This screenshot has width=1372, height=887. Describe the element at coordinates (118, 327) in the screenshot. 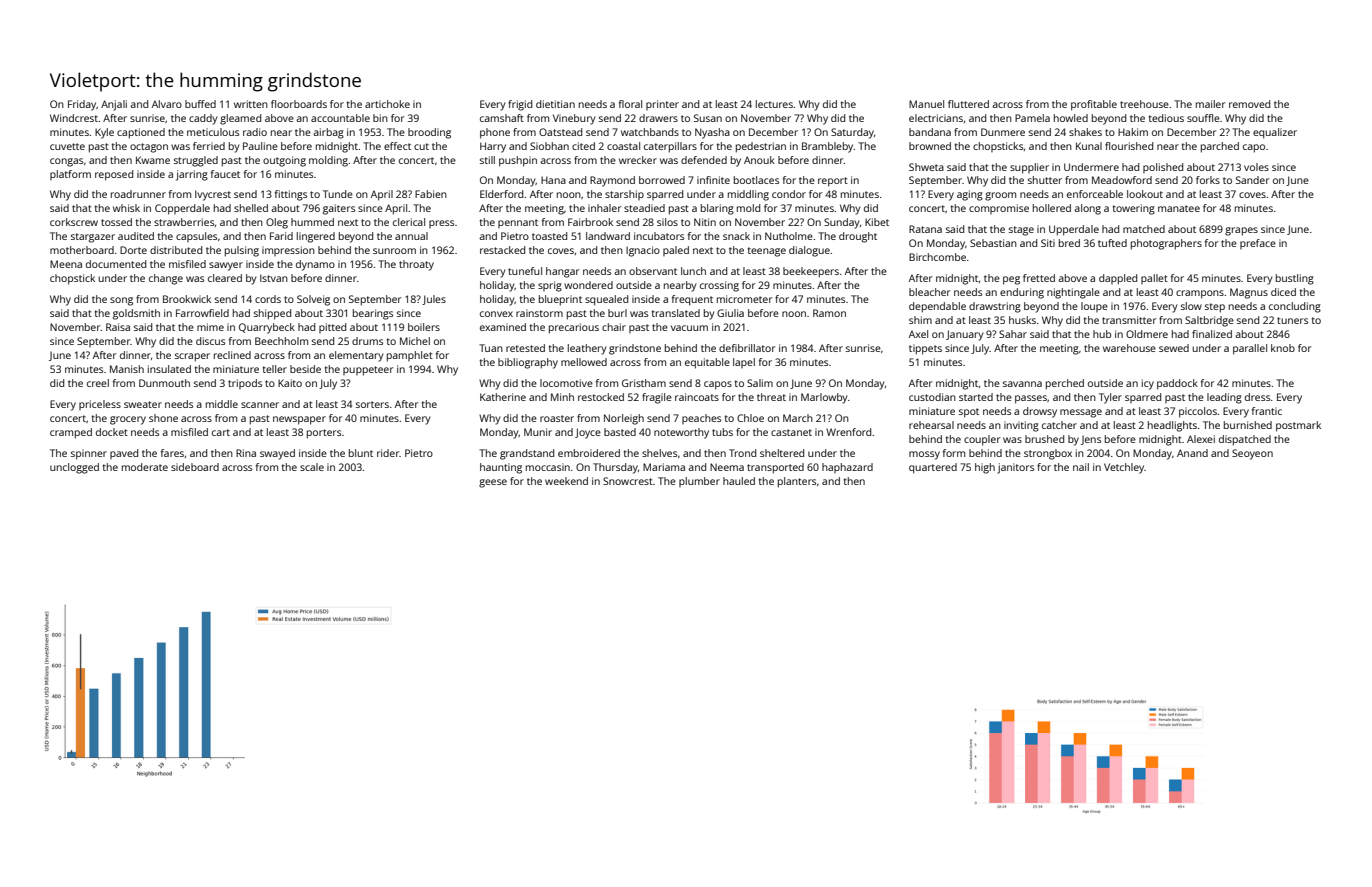

I see `Raisa` at that location.
